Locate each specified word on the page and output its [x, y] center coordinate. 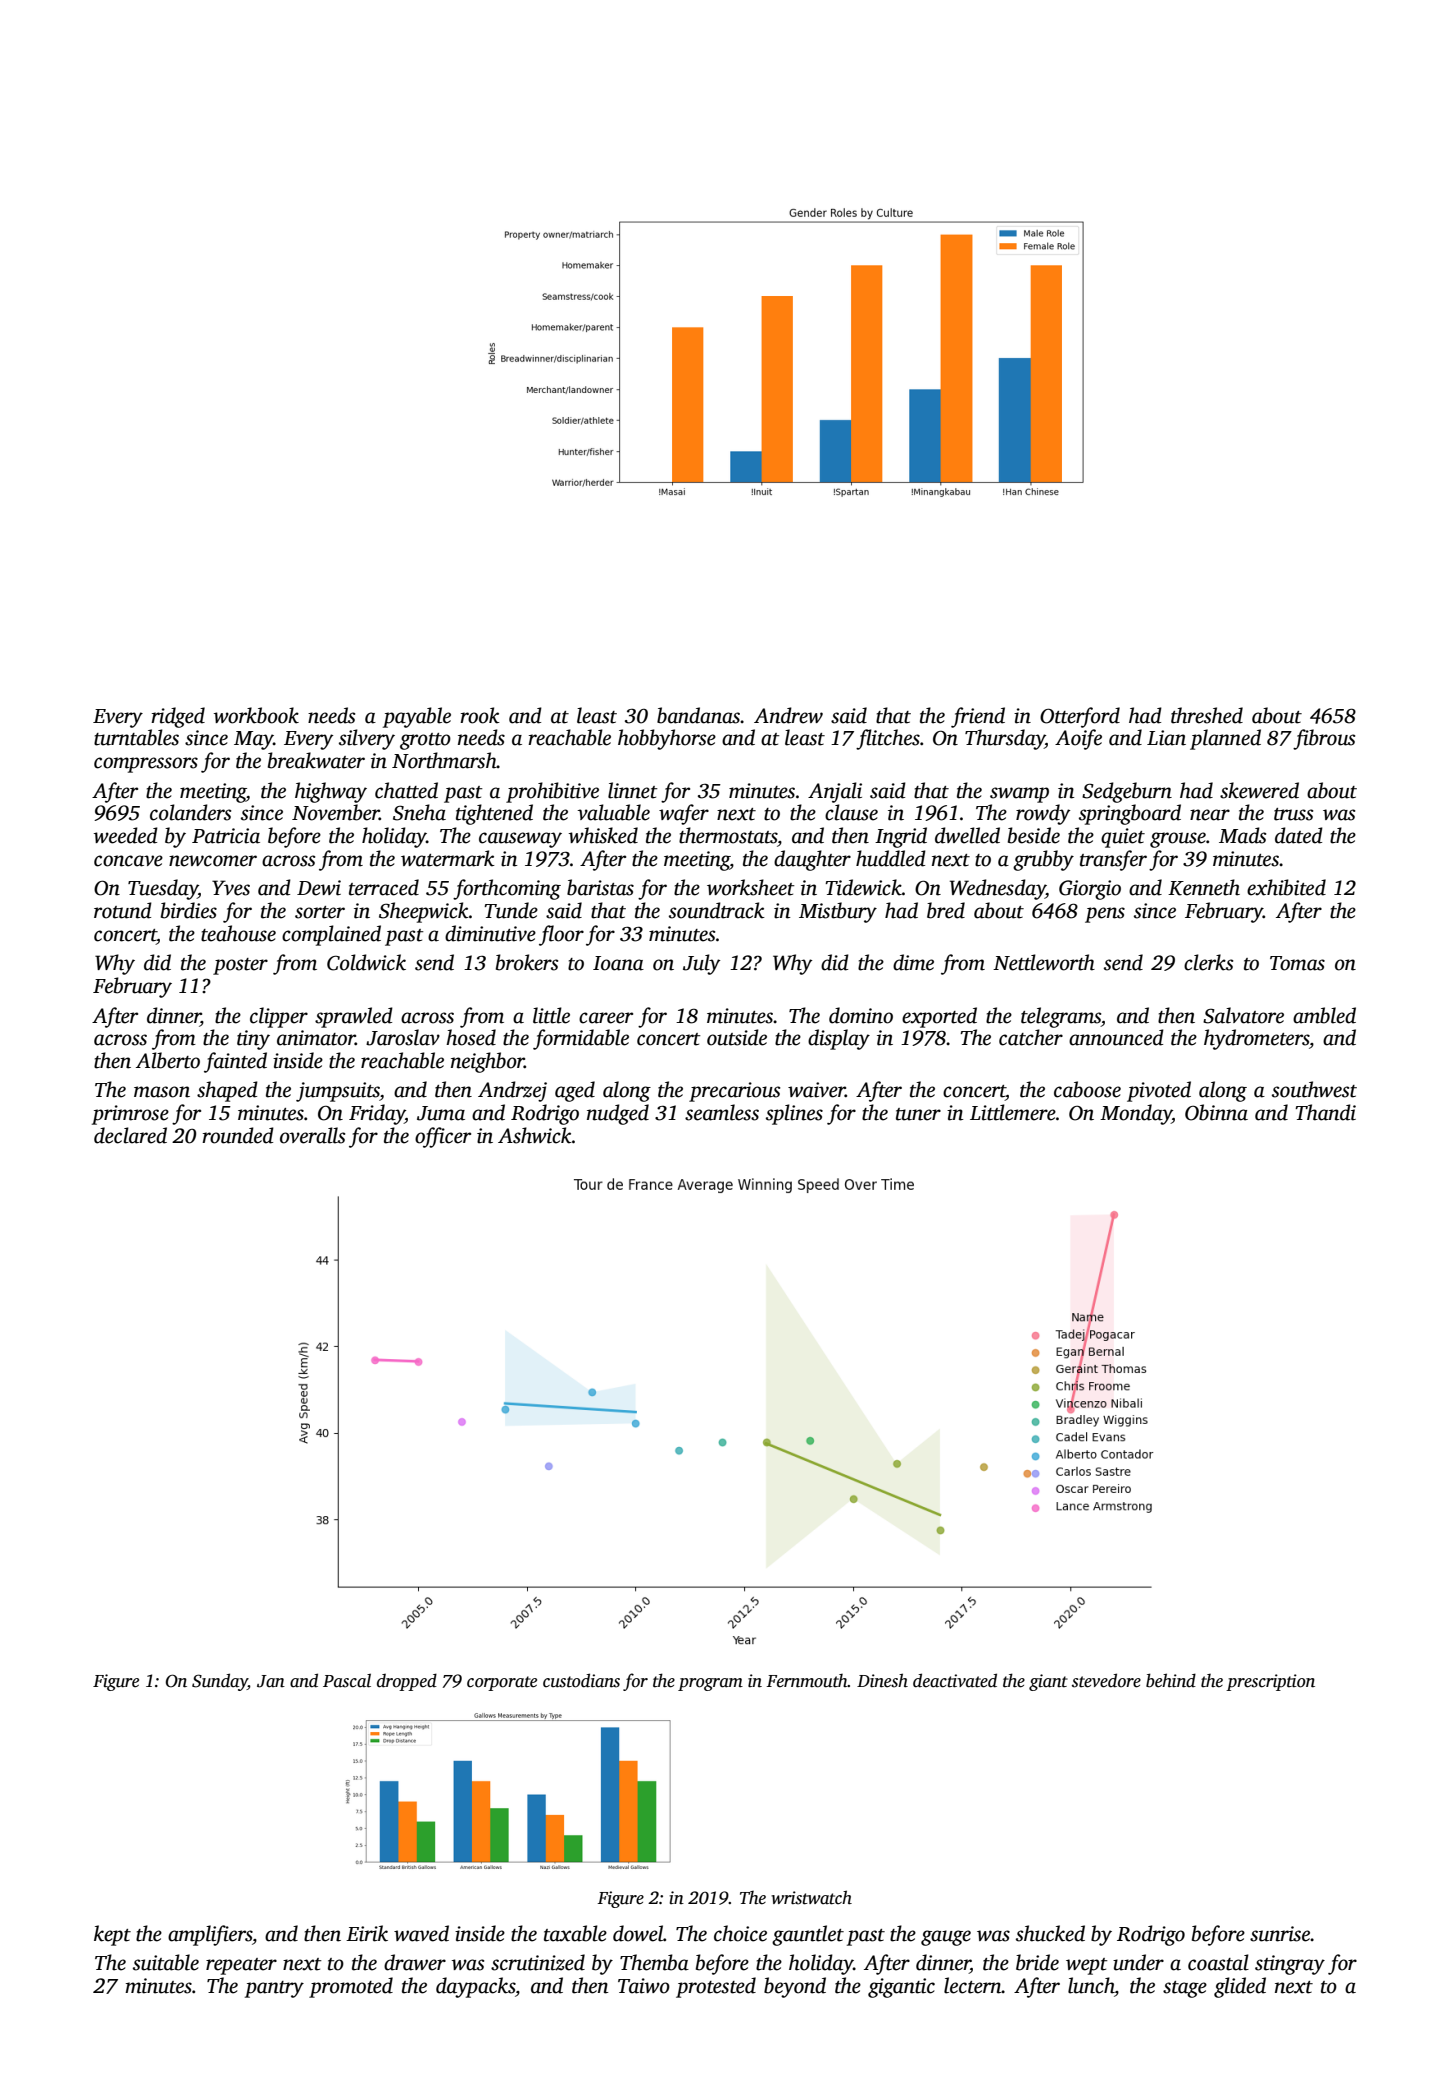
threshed [1207, 715]
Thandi [1325, 1112]
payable [417, 717]
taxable [575, 1933]
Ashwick [535, 1135]
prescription [1270, 1682]
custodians [581, 1680]
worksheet [751, 887]
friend [978, 717]
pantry [274, 1989]
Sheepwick [424, 912]
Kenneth [1204, 887]
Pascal [347, 1680]
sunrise [1280, 1934]
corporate [502, 1683]
